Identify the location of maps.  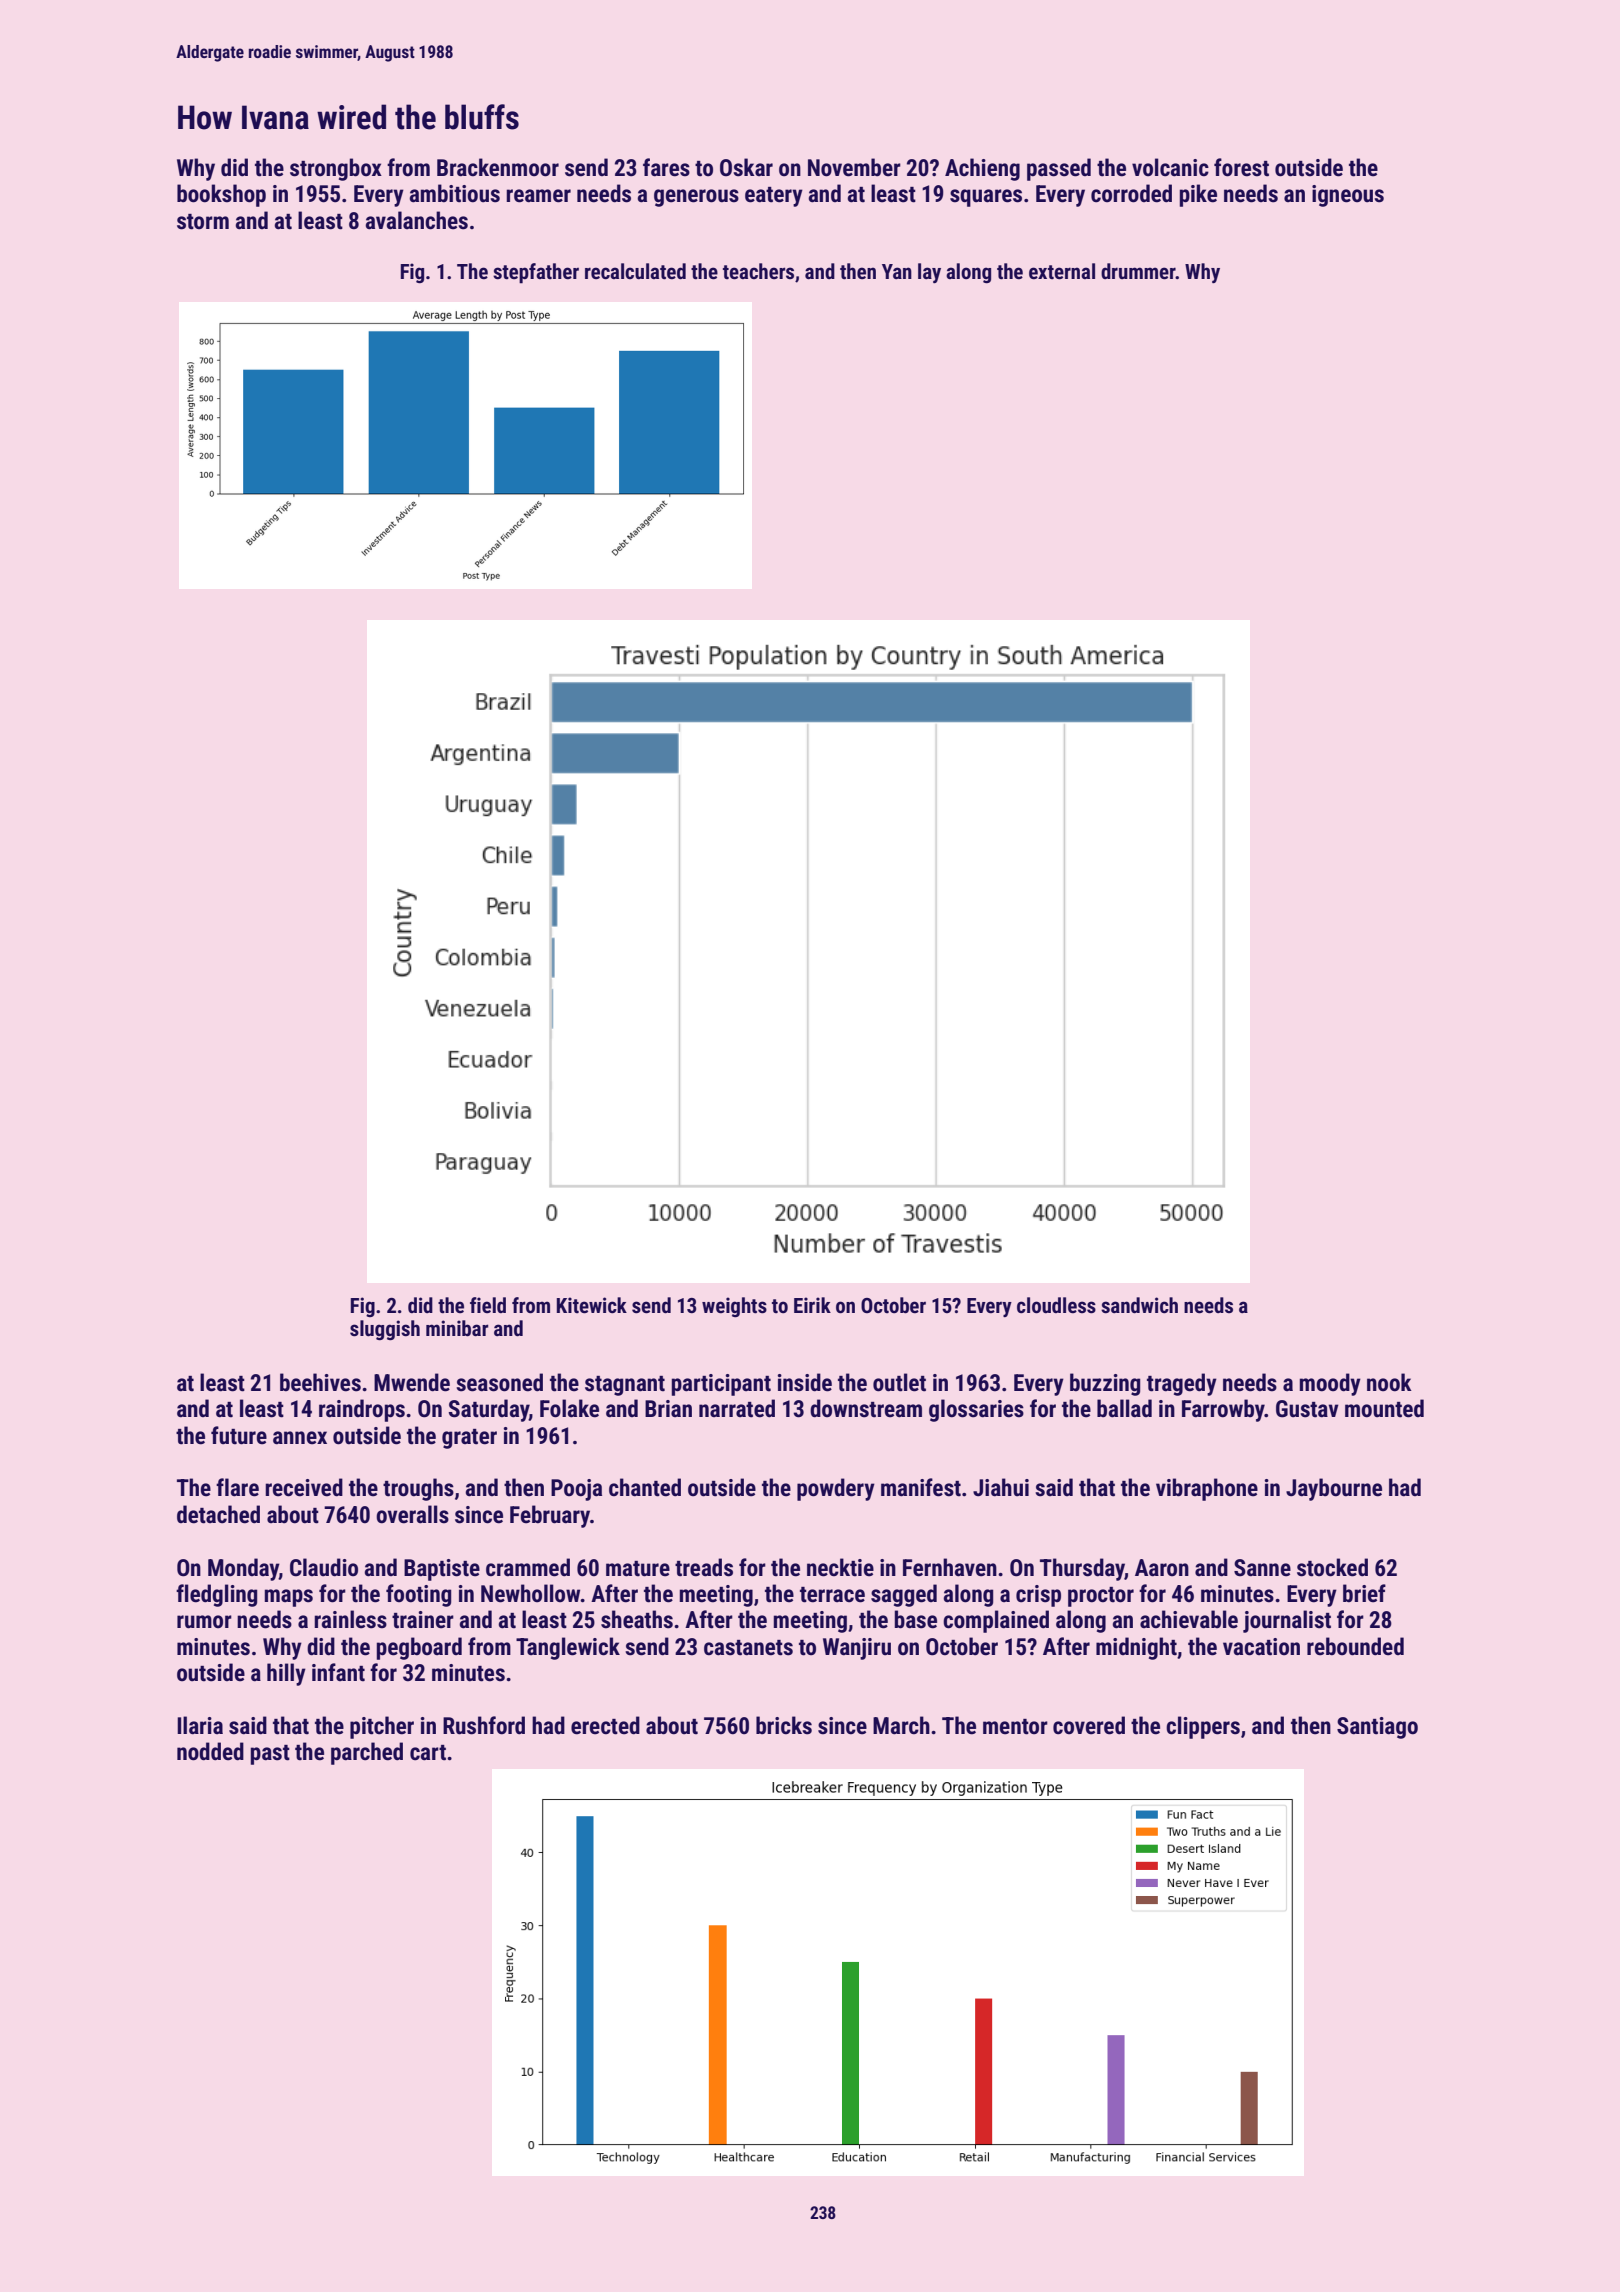
(289, 1598).
